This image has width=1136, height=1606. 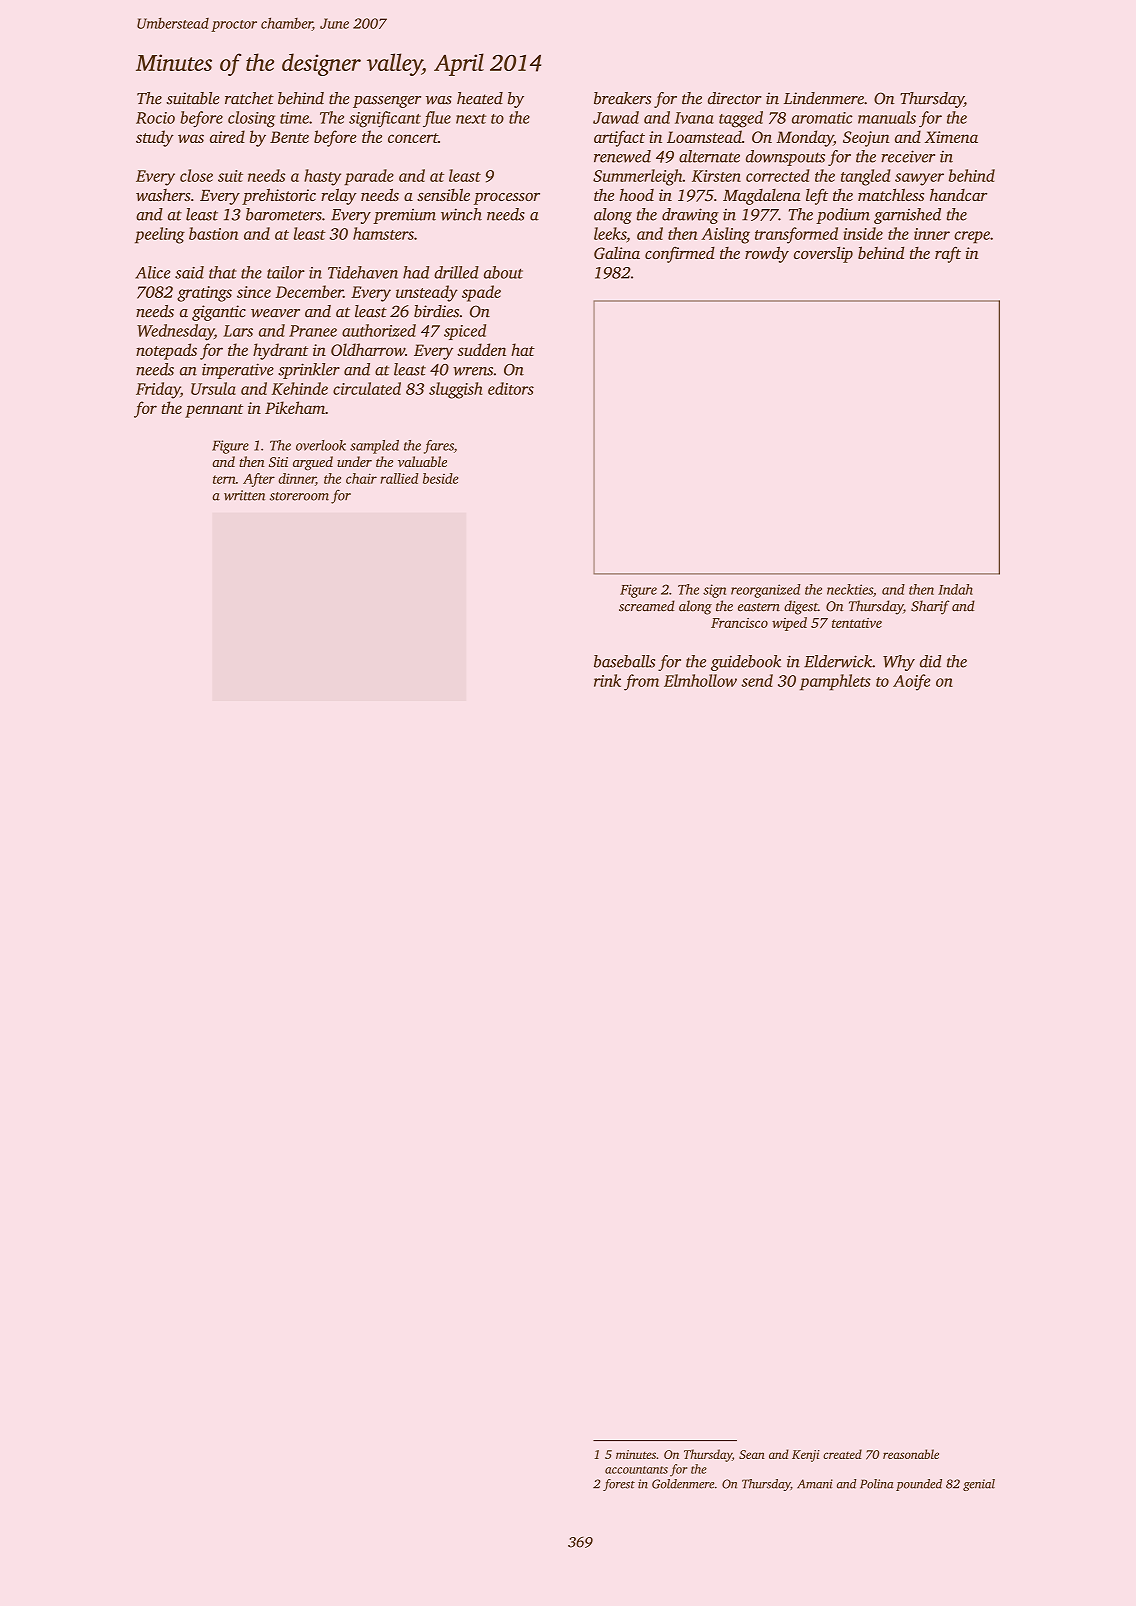 I want to click on accountants, so click(x=636, y=1470).
